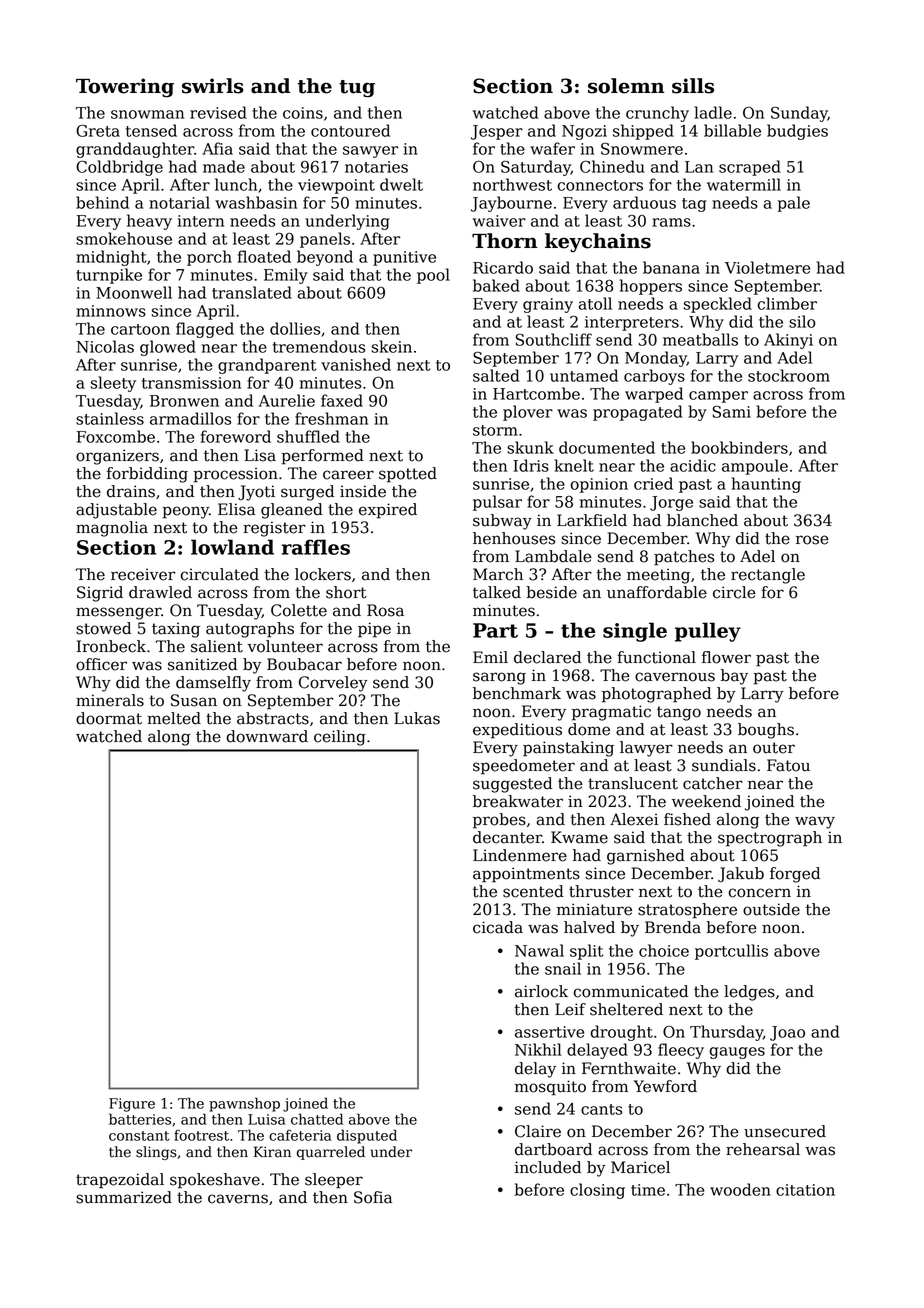 The height and width of the screenshot is (1308, 924). What do you see at coordinates (497, 503) in the screenshot?
I see `pulsar` at bounding box center [497, 503].
